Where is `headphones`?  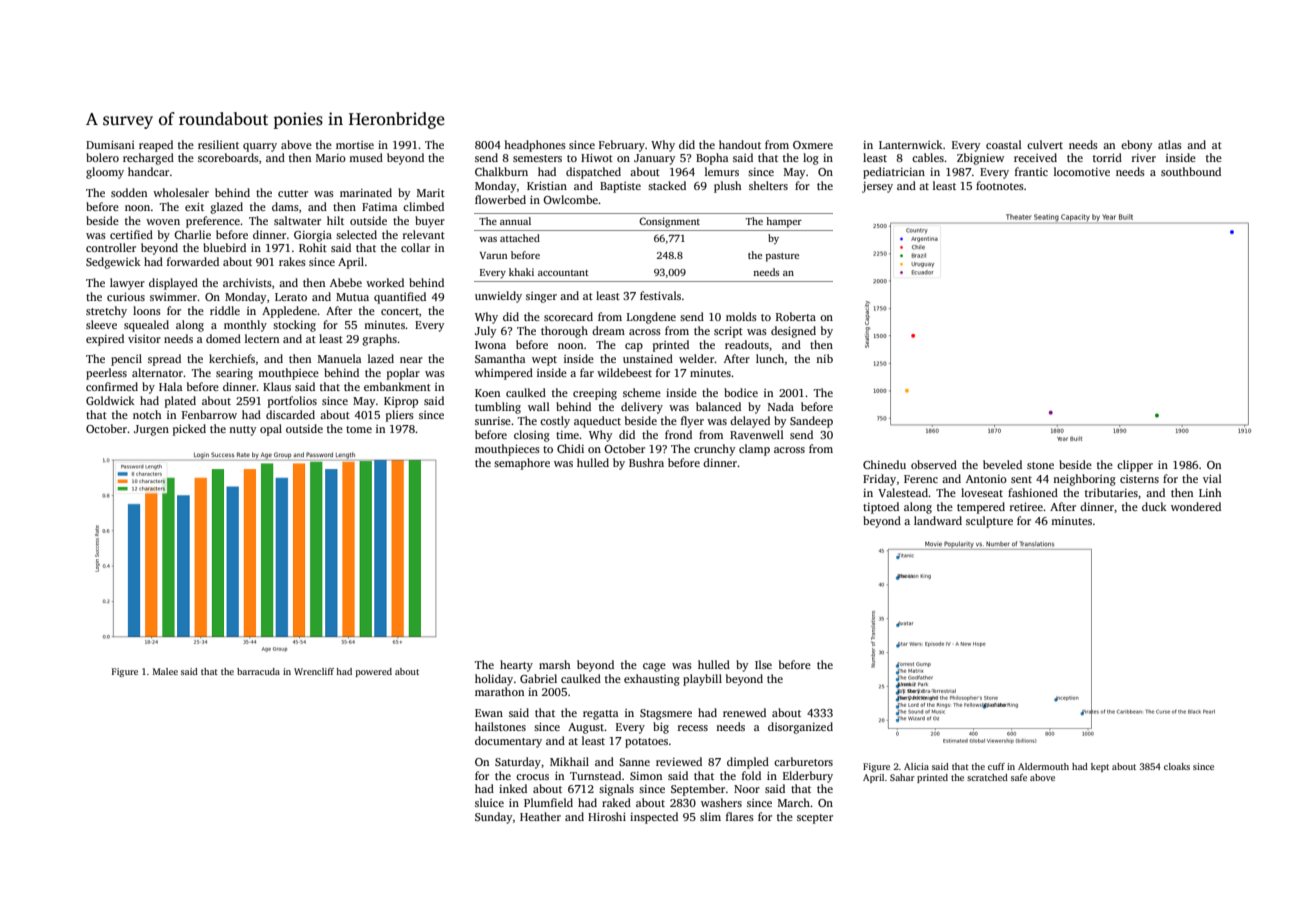
headphones is located at coordinates (535, 146).
